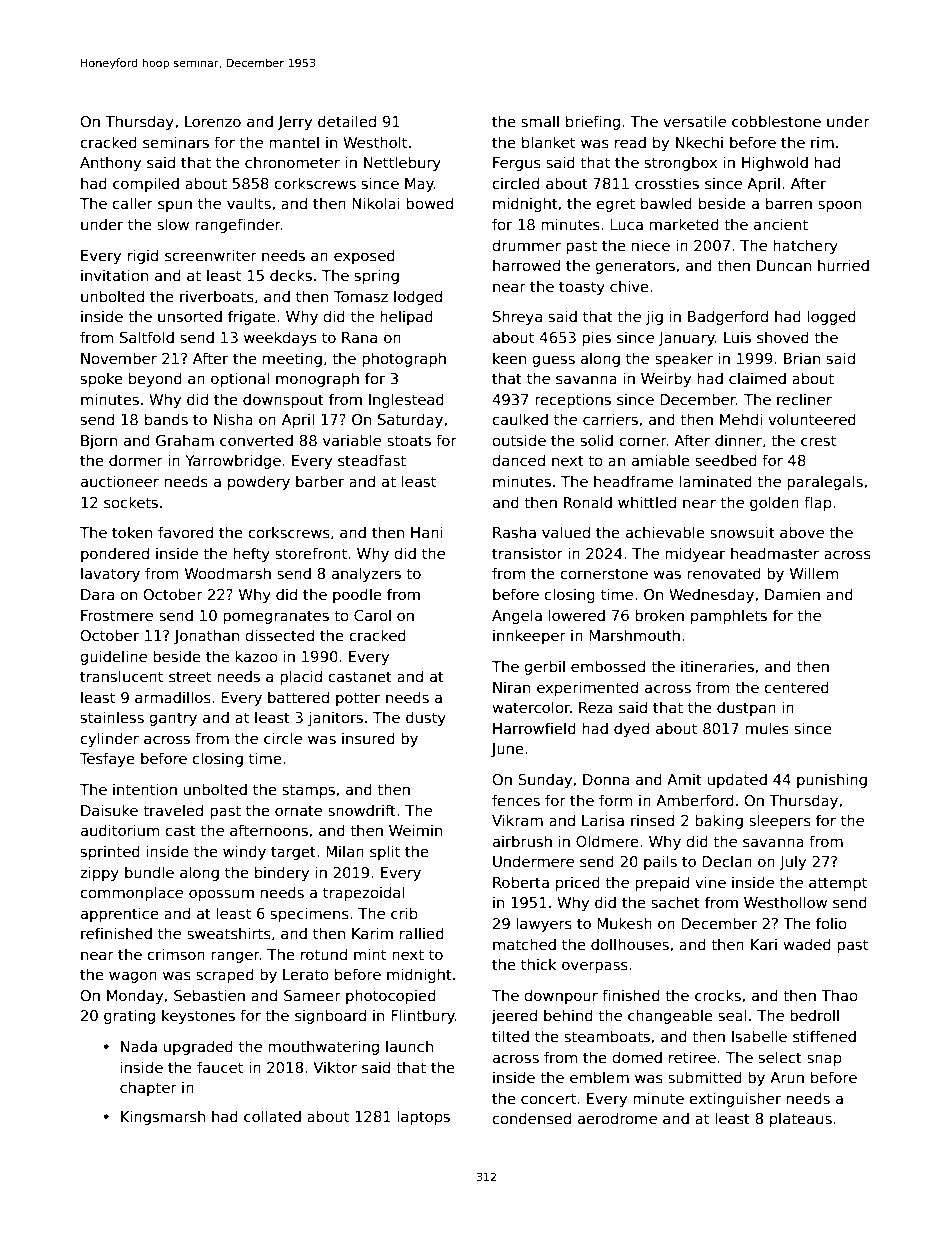  I want to click on November, so click(119, 358).
